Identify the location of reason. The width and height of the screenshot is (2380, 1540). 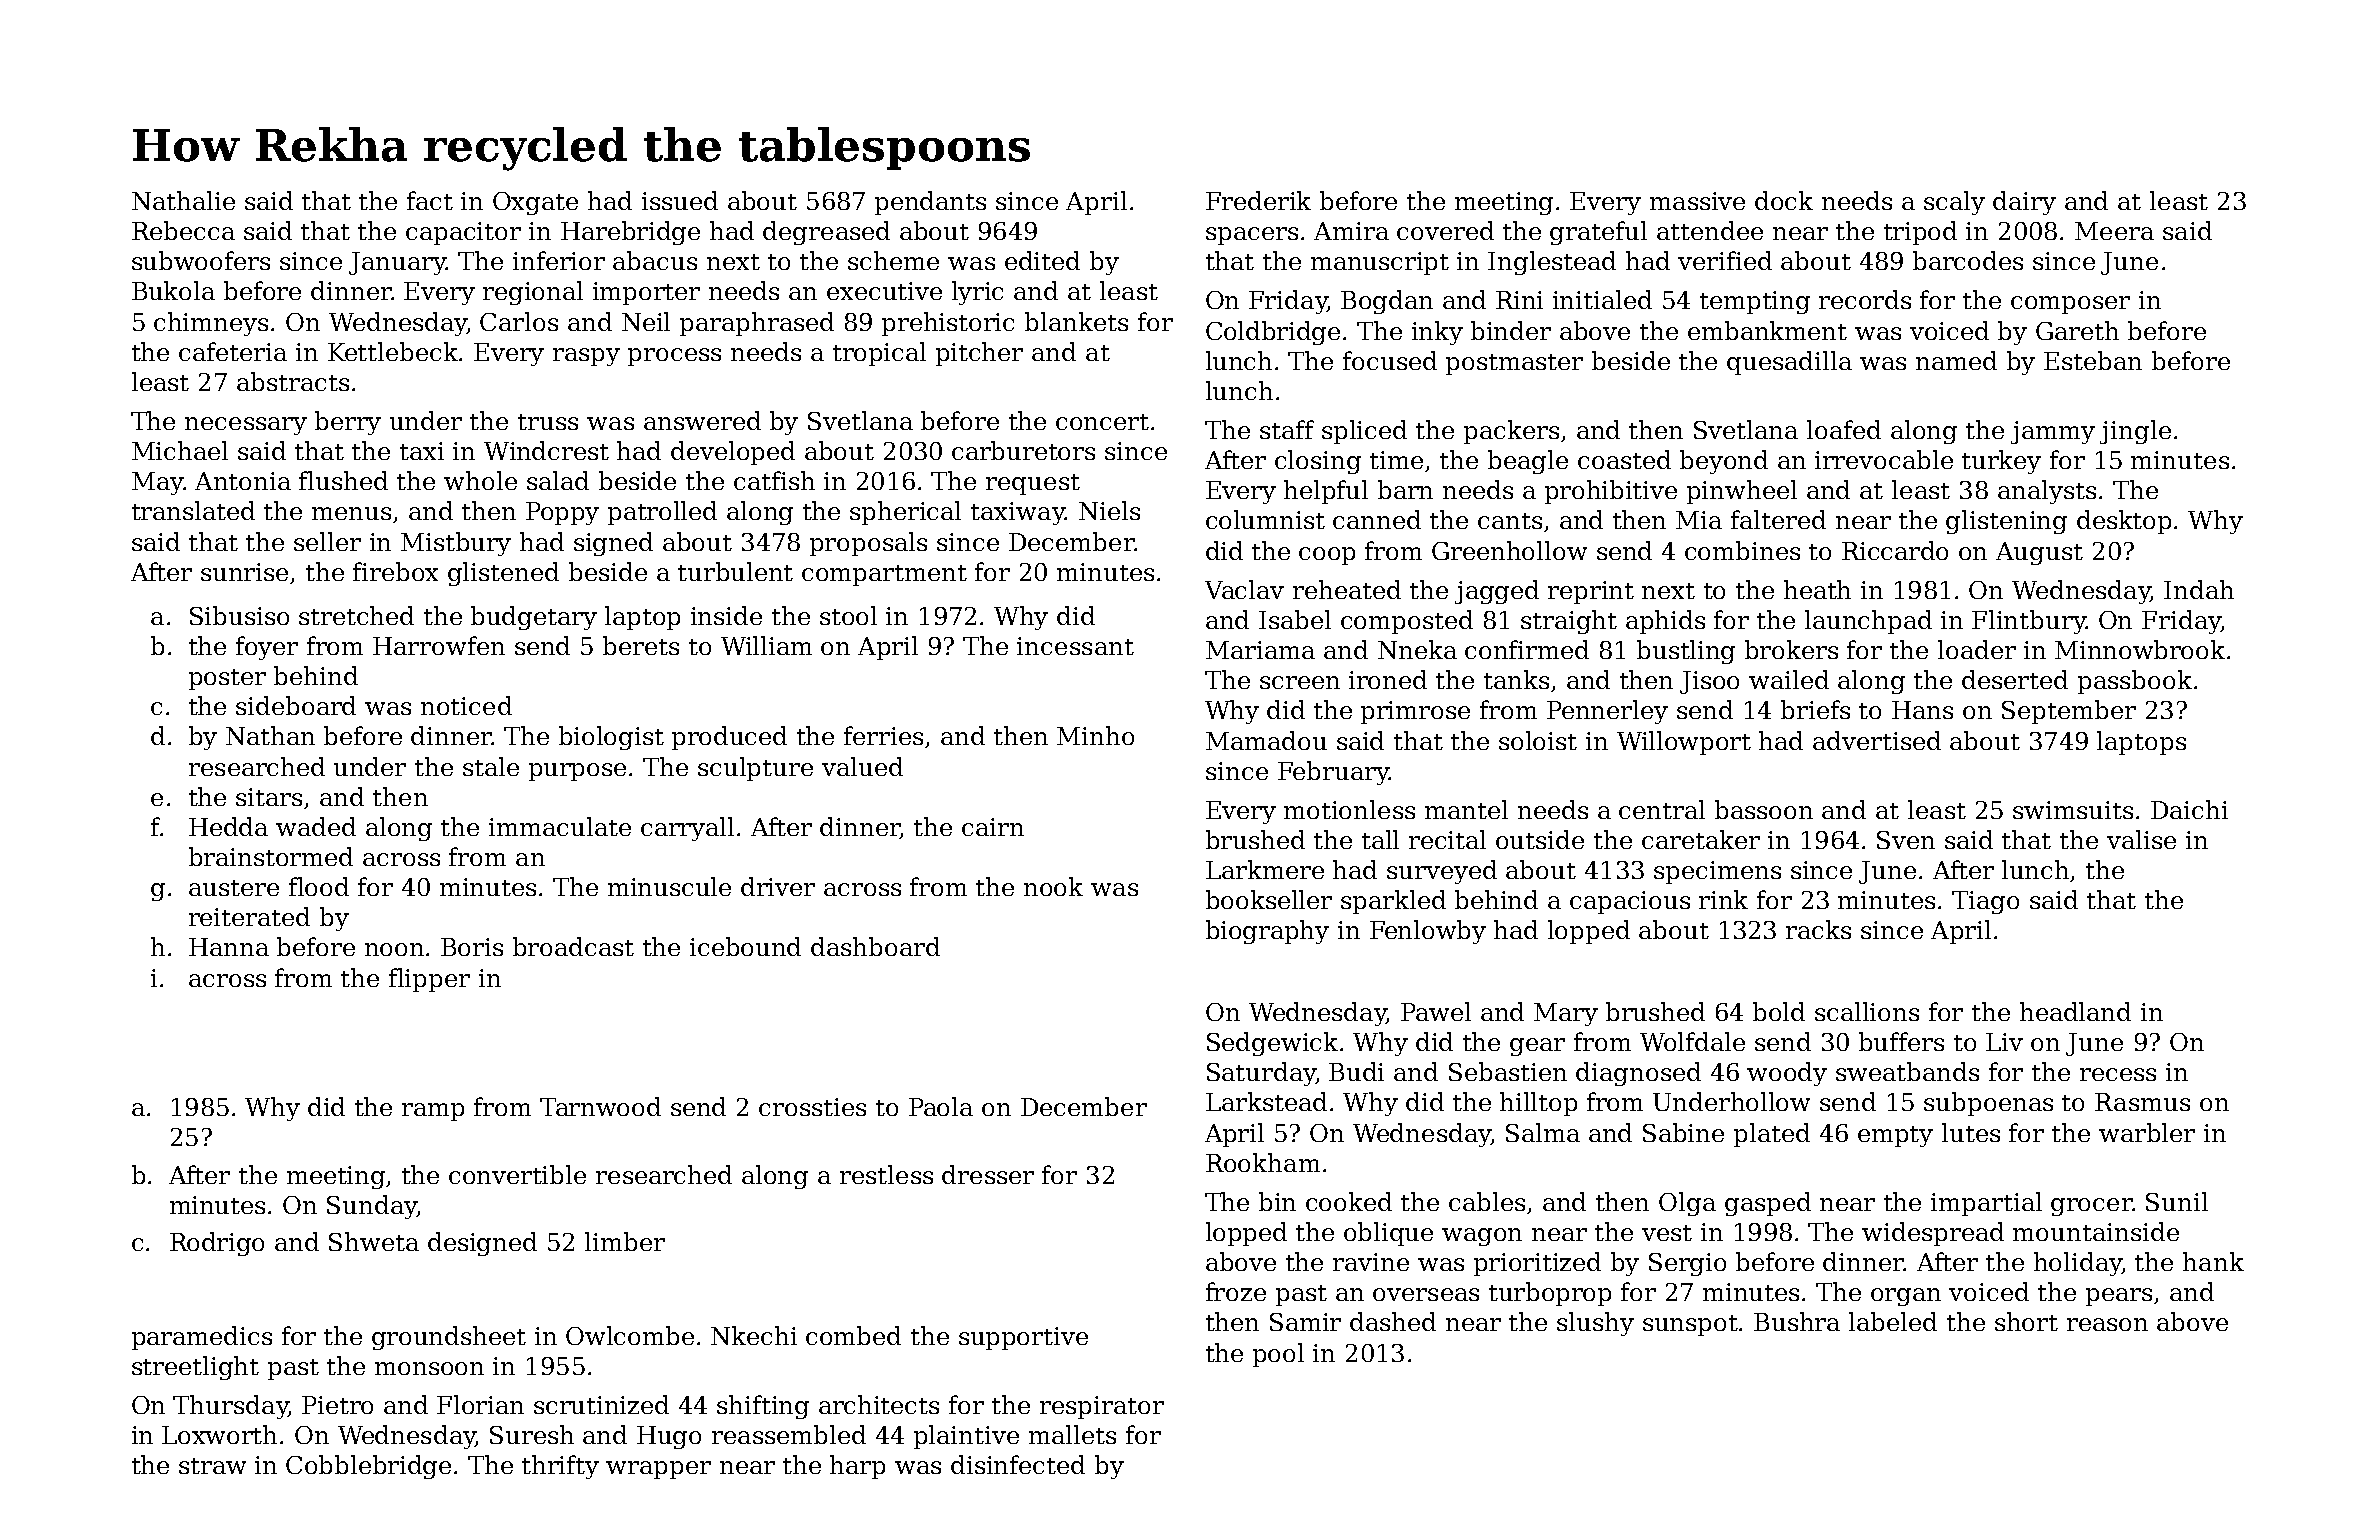
(2107, 1324).
